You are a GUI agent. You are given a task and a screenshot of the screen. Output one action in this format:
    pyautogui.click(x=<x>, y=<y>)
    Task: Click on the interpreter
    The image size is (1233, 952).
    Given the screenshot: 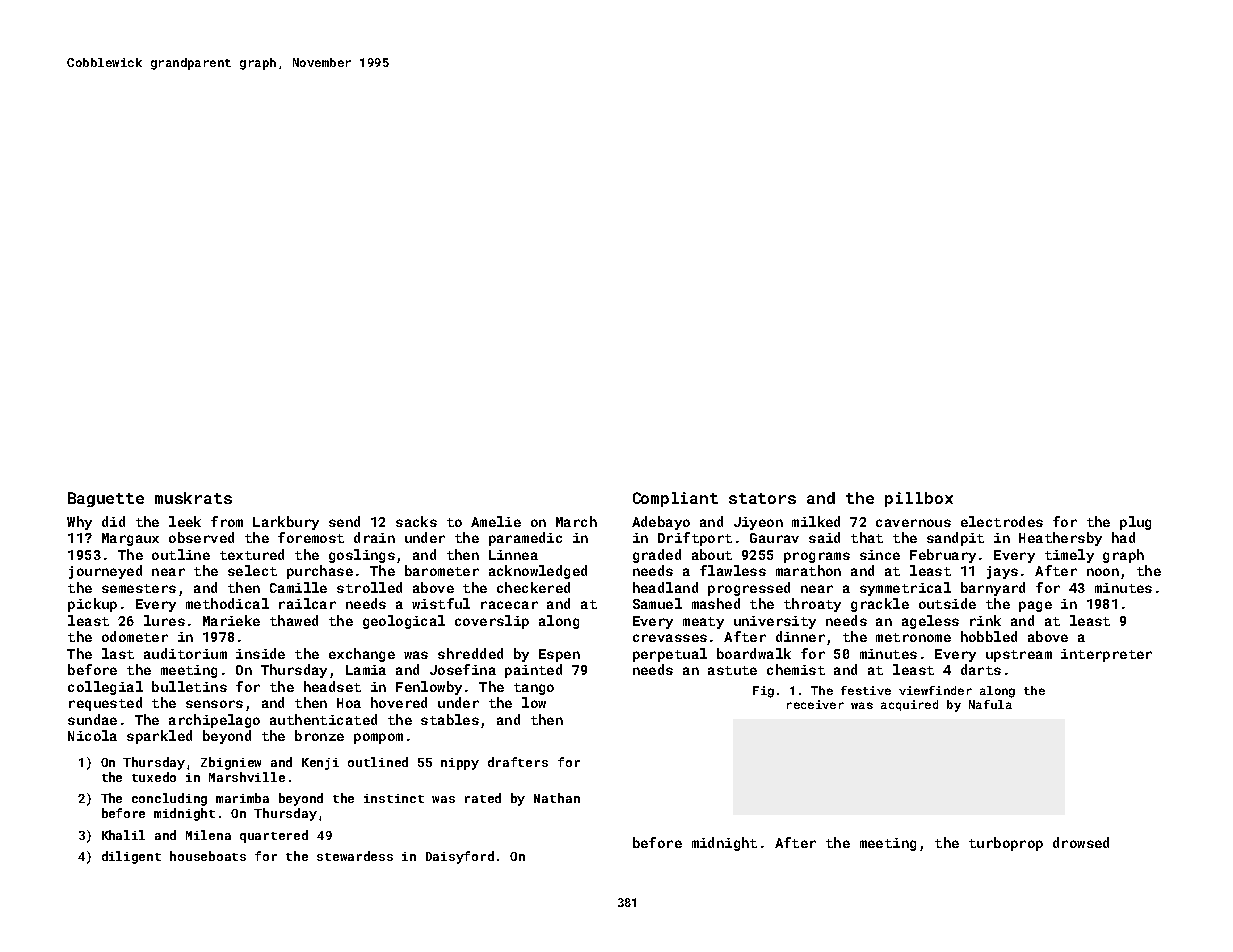 What is the action you would take?
    pyautogui.click(x=1106, y=655)
